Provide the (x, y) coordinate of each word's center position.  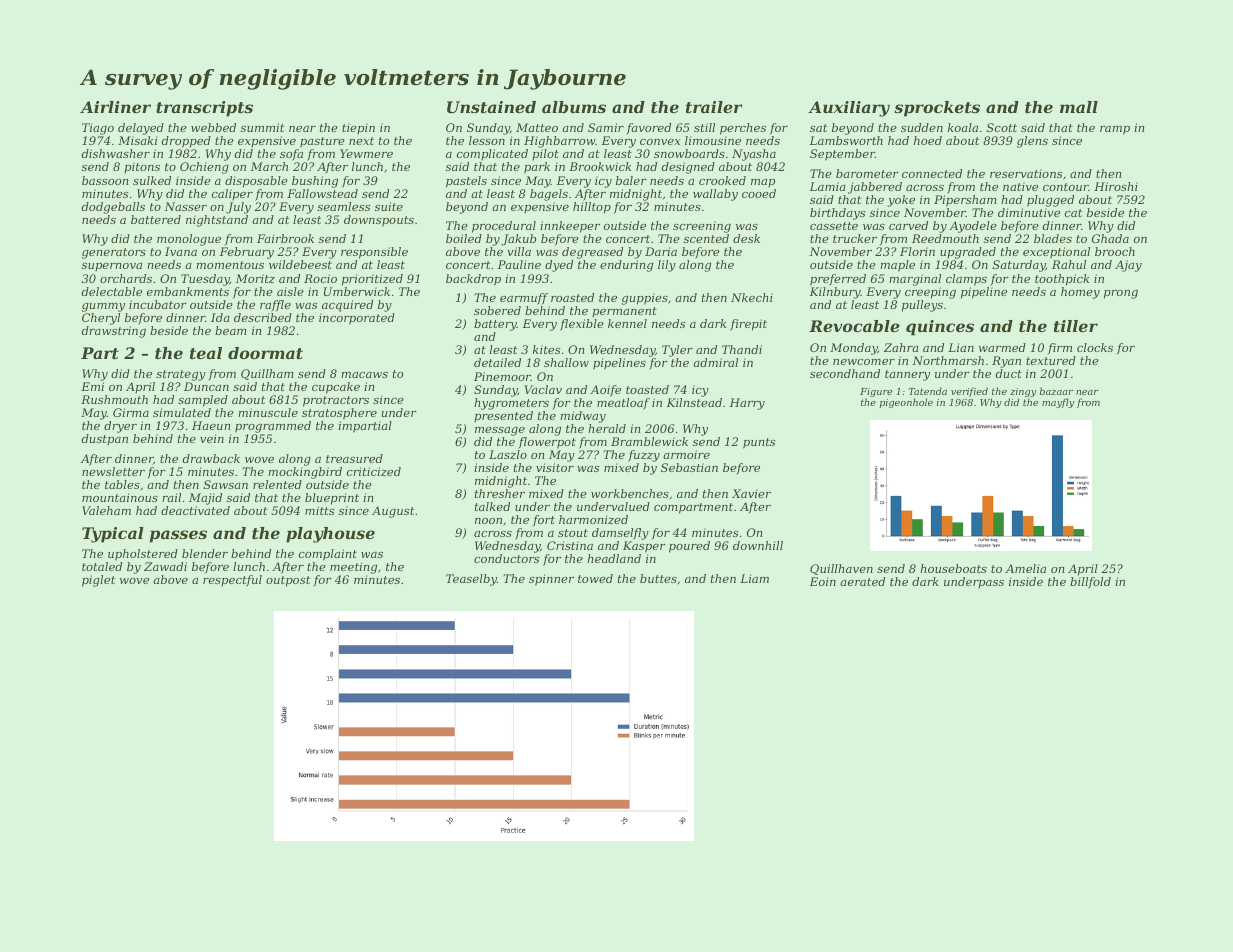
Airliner (115, 107)
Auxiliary (849, 109)
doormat (265, 353)
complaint (328, 555)
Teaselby (471, 580)
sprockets (937, 109)
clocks (1095, 347)
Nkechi (752, 297)
